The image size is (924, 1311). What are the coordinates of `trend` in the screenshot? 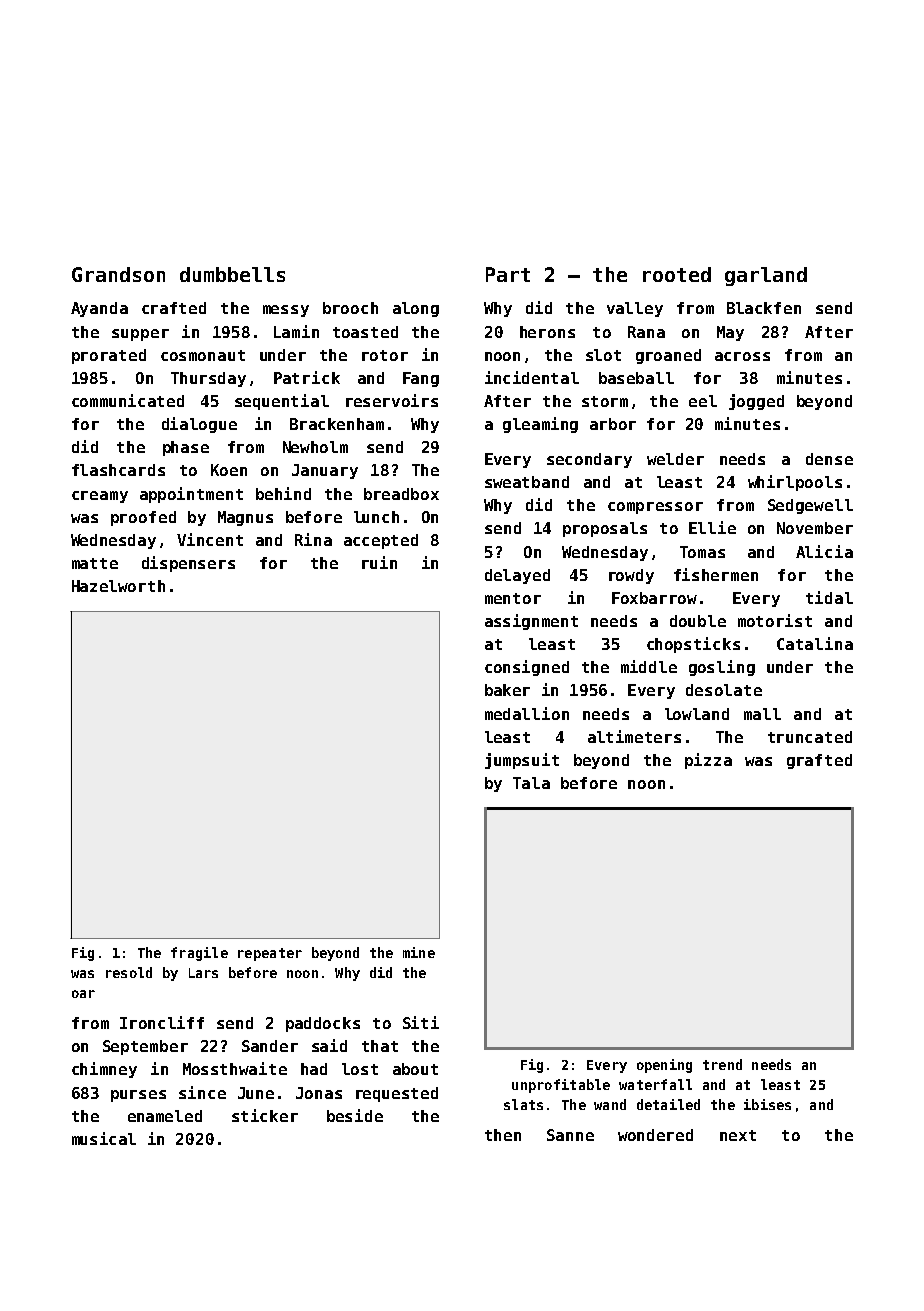 It's located at (722, 1064).
